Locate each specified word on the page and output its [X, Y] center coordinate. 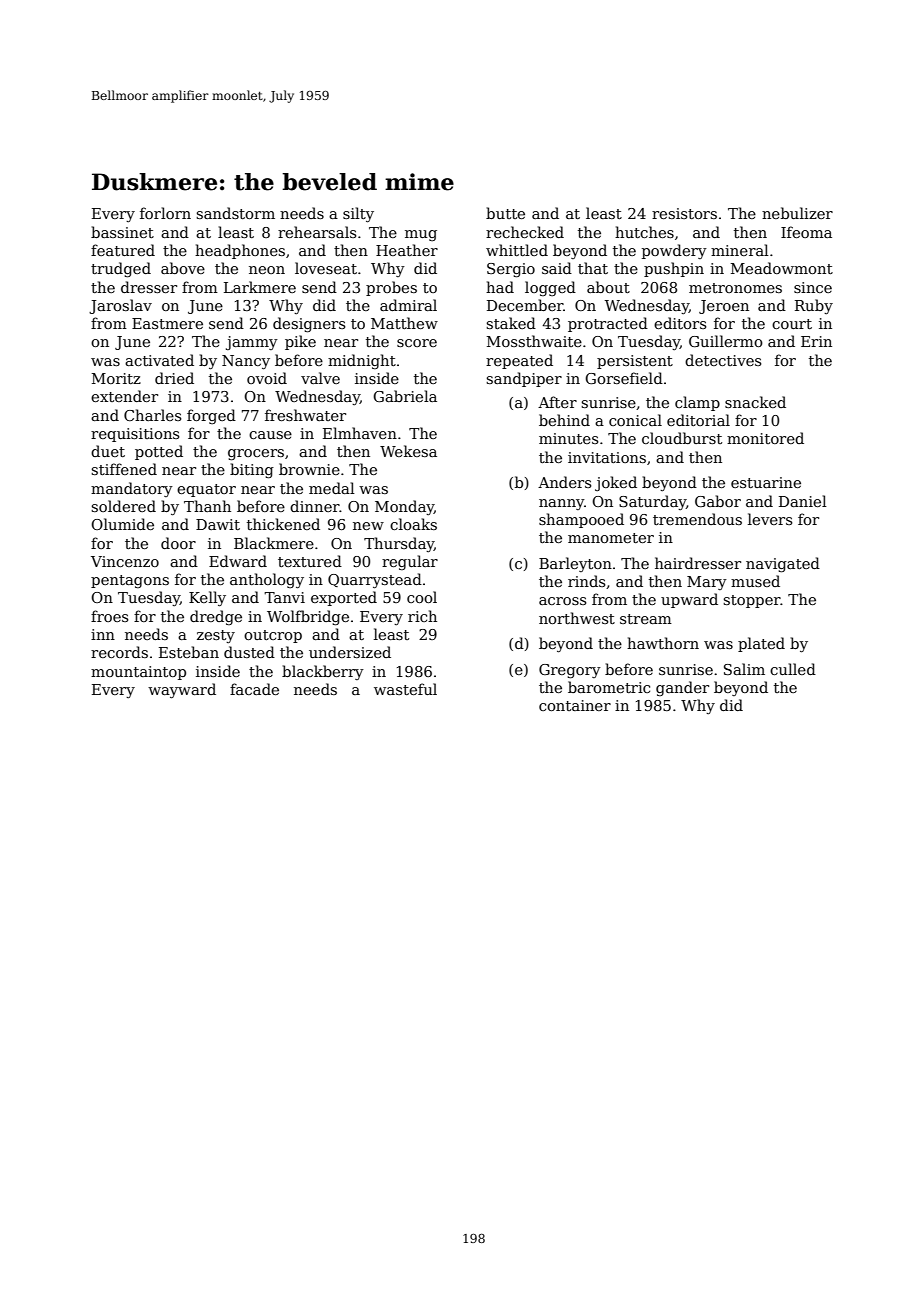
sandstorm [235, 213]
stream [646, 619]
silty [358, 214]
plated [761, 644]
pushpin [674, 269]
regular [410, 562]
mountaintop [138, 673]
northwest [577, 618]
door [178, 543]
